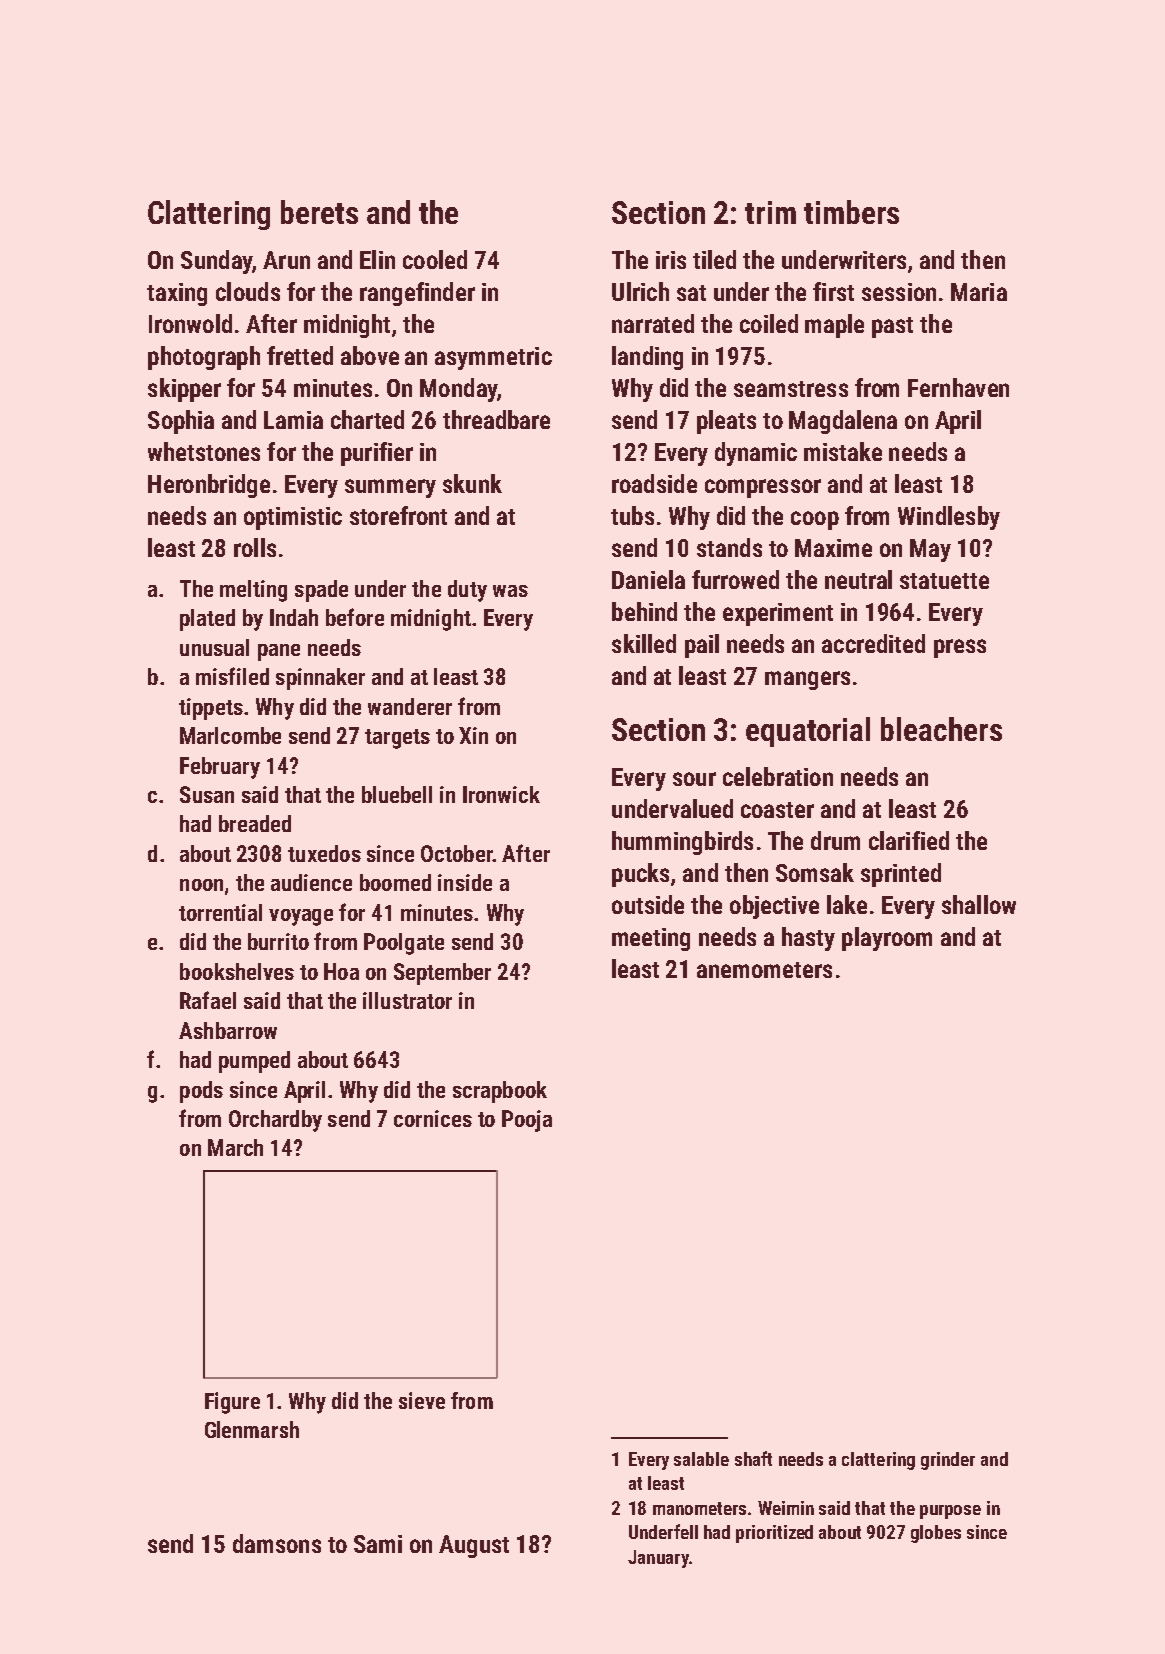 This image has height=1654, width=1165. I want to click on statuette, so click(944, 581).
